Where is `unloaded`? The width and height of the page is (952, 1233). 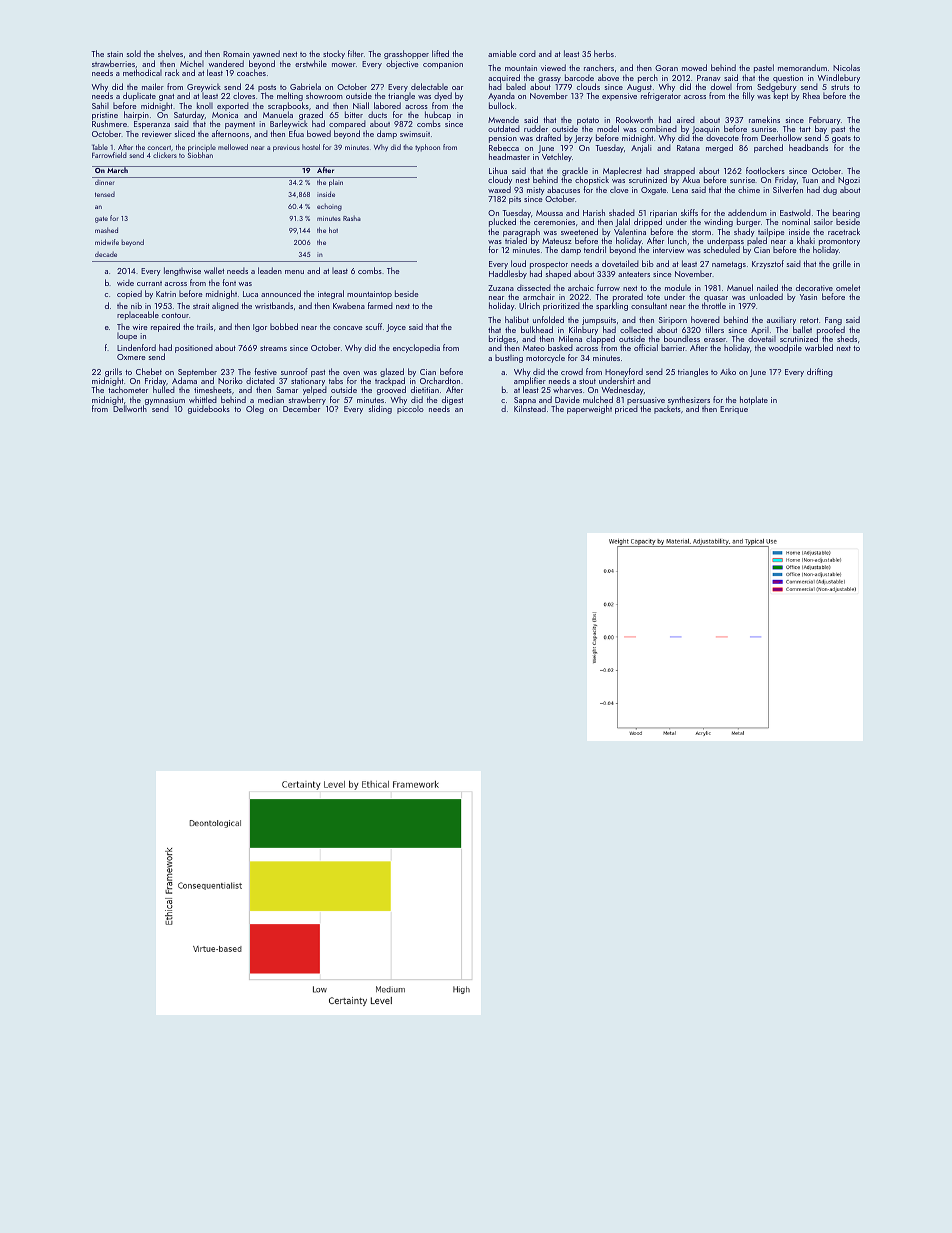
unloaded is located at coordinates (766, 296).
